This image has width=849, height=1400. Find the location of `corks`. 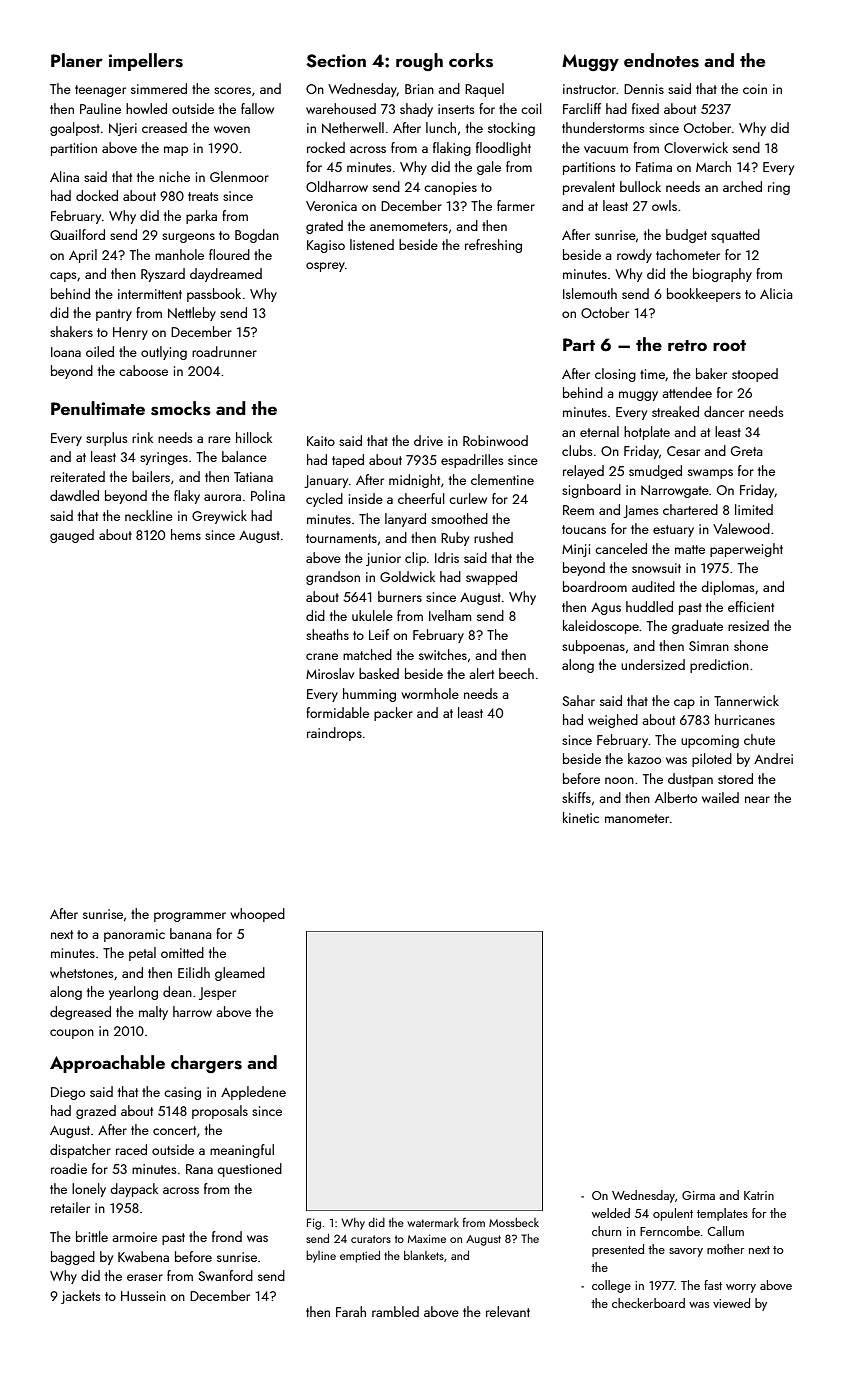

corks is located at coordinates (471, 60).
